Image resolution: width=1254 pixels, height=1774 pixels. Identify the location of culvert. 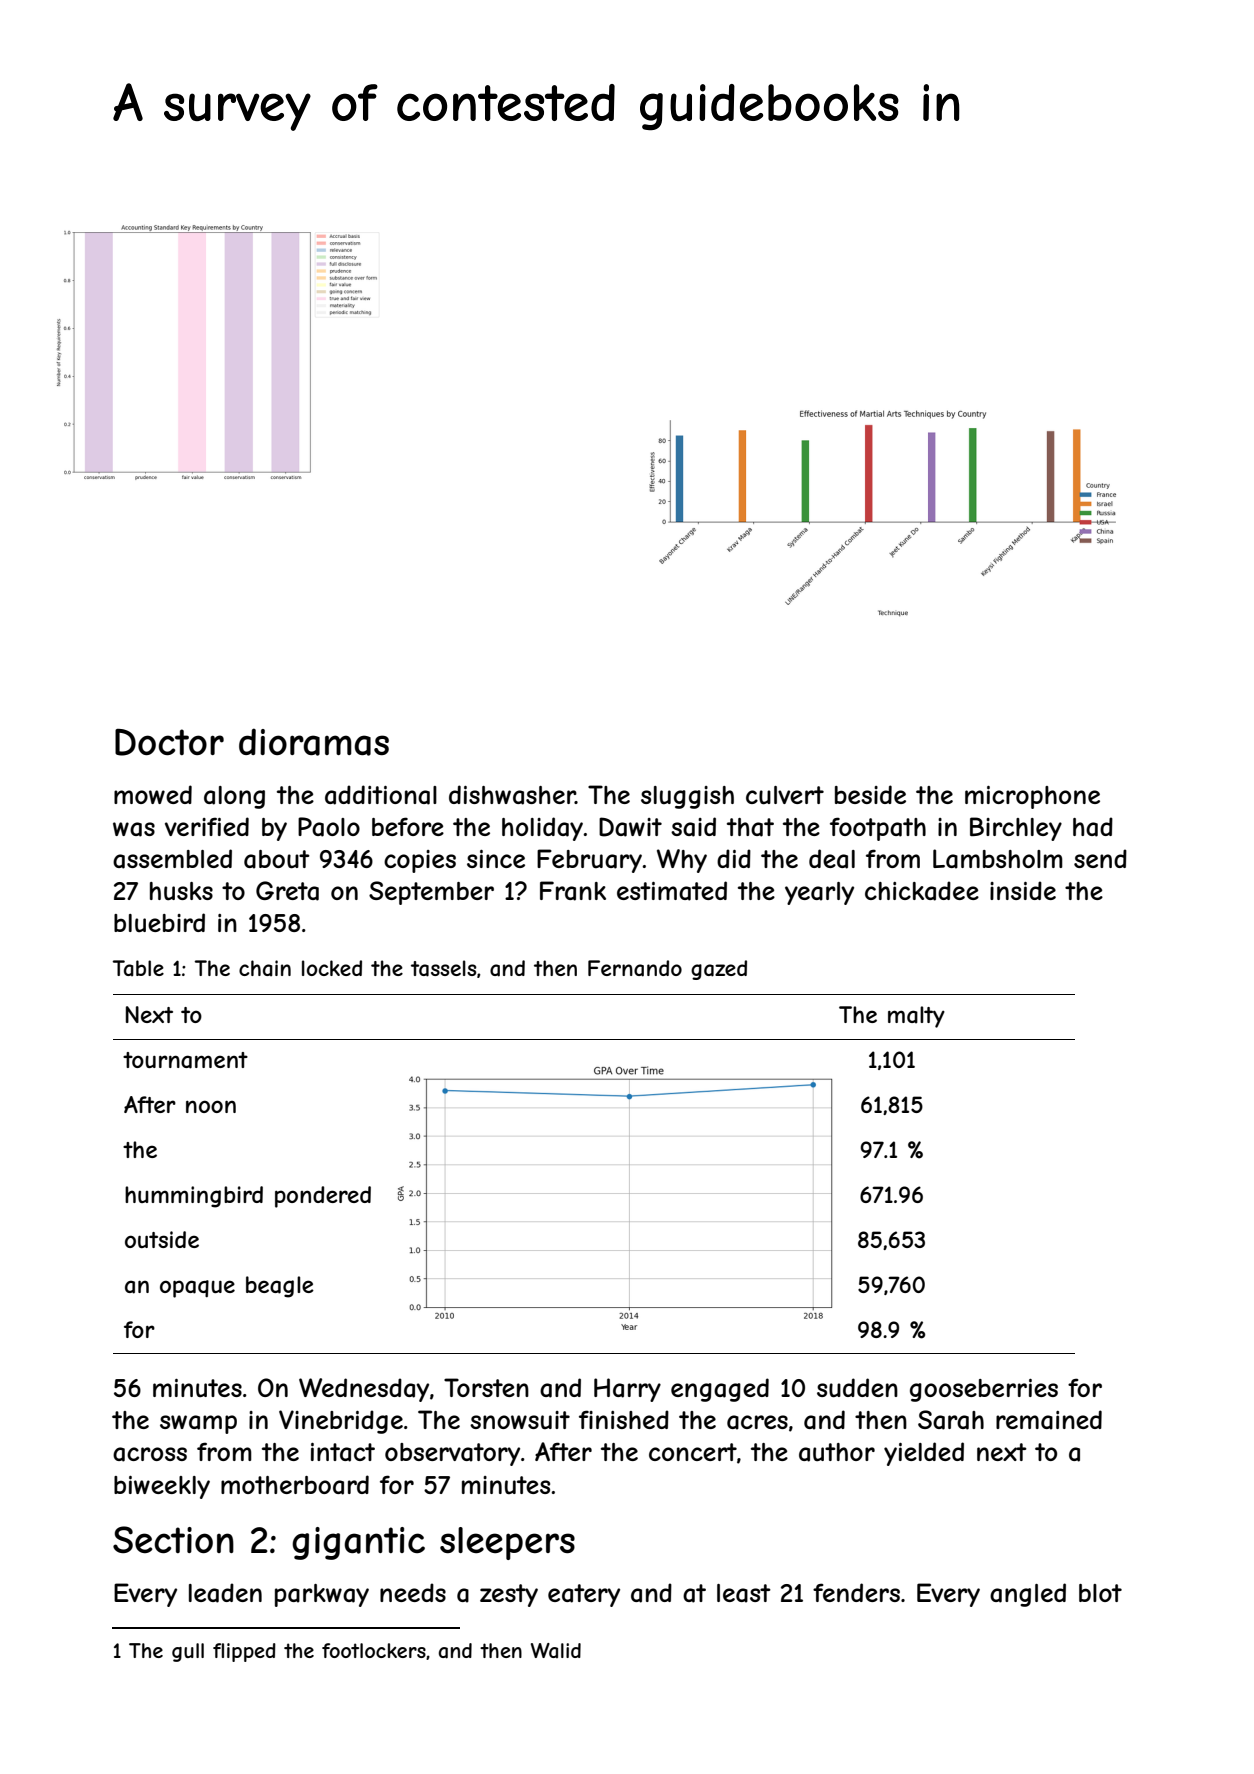
(785, 795).
